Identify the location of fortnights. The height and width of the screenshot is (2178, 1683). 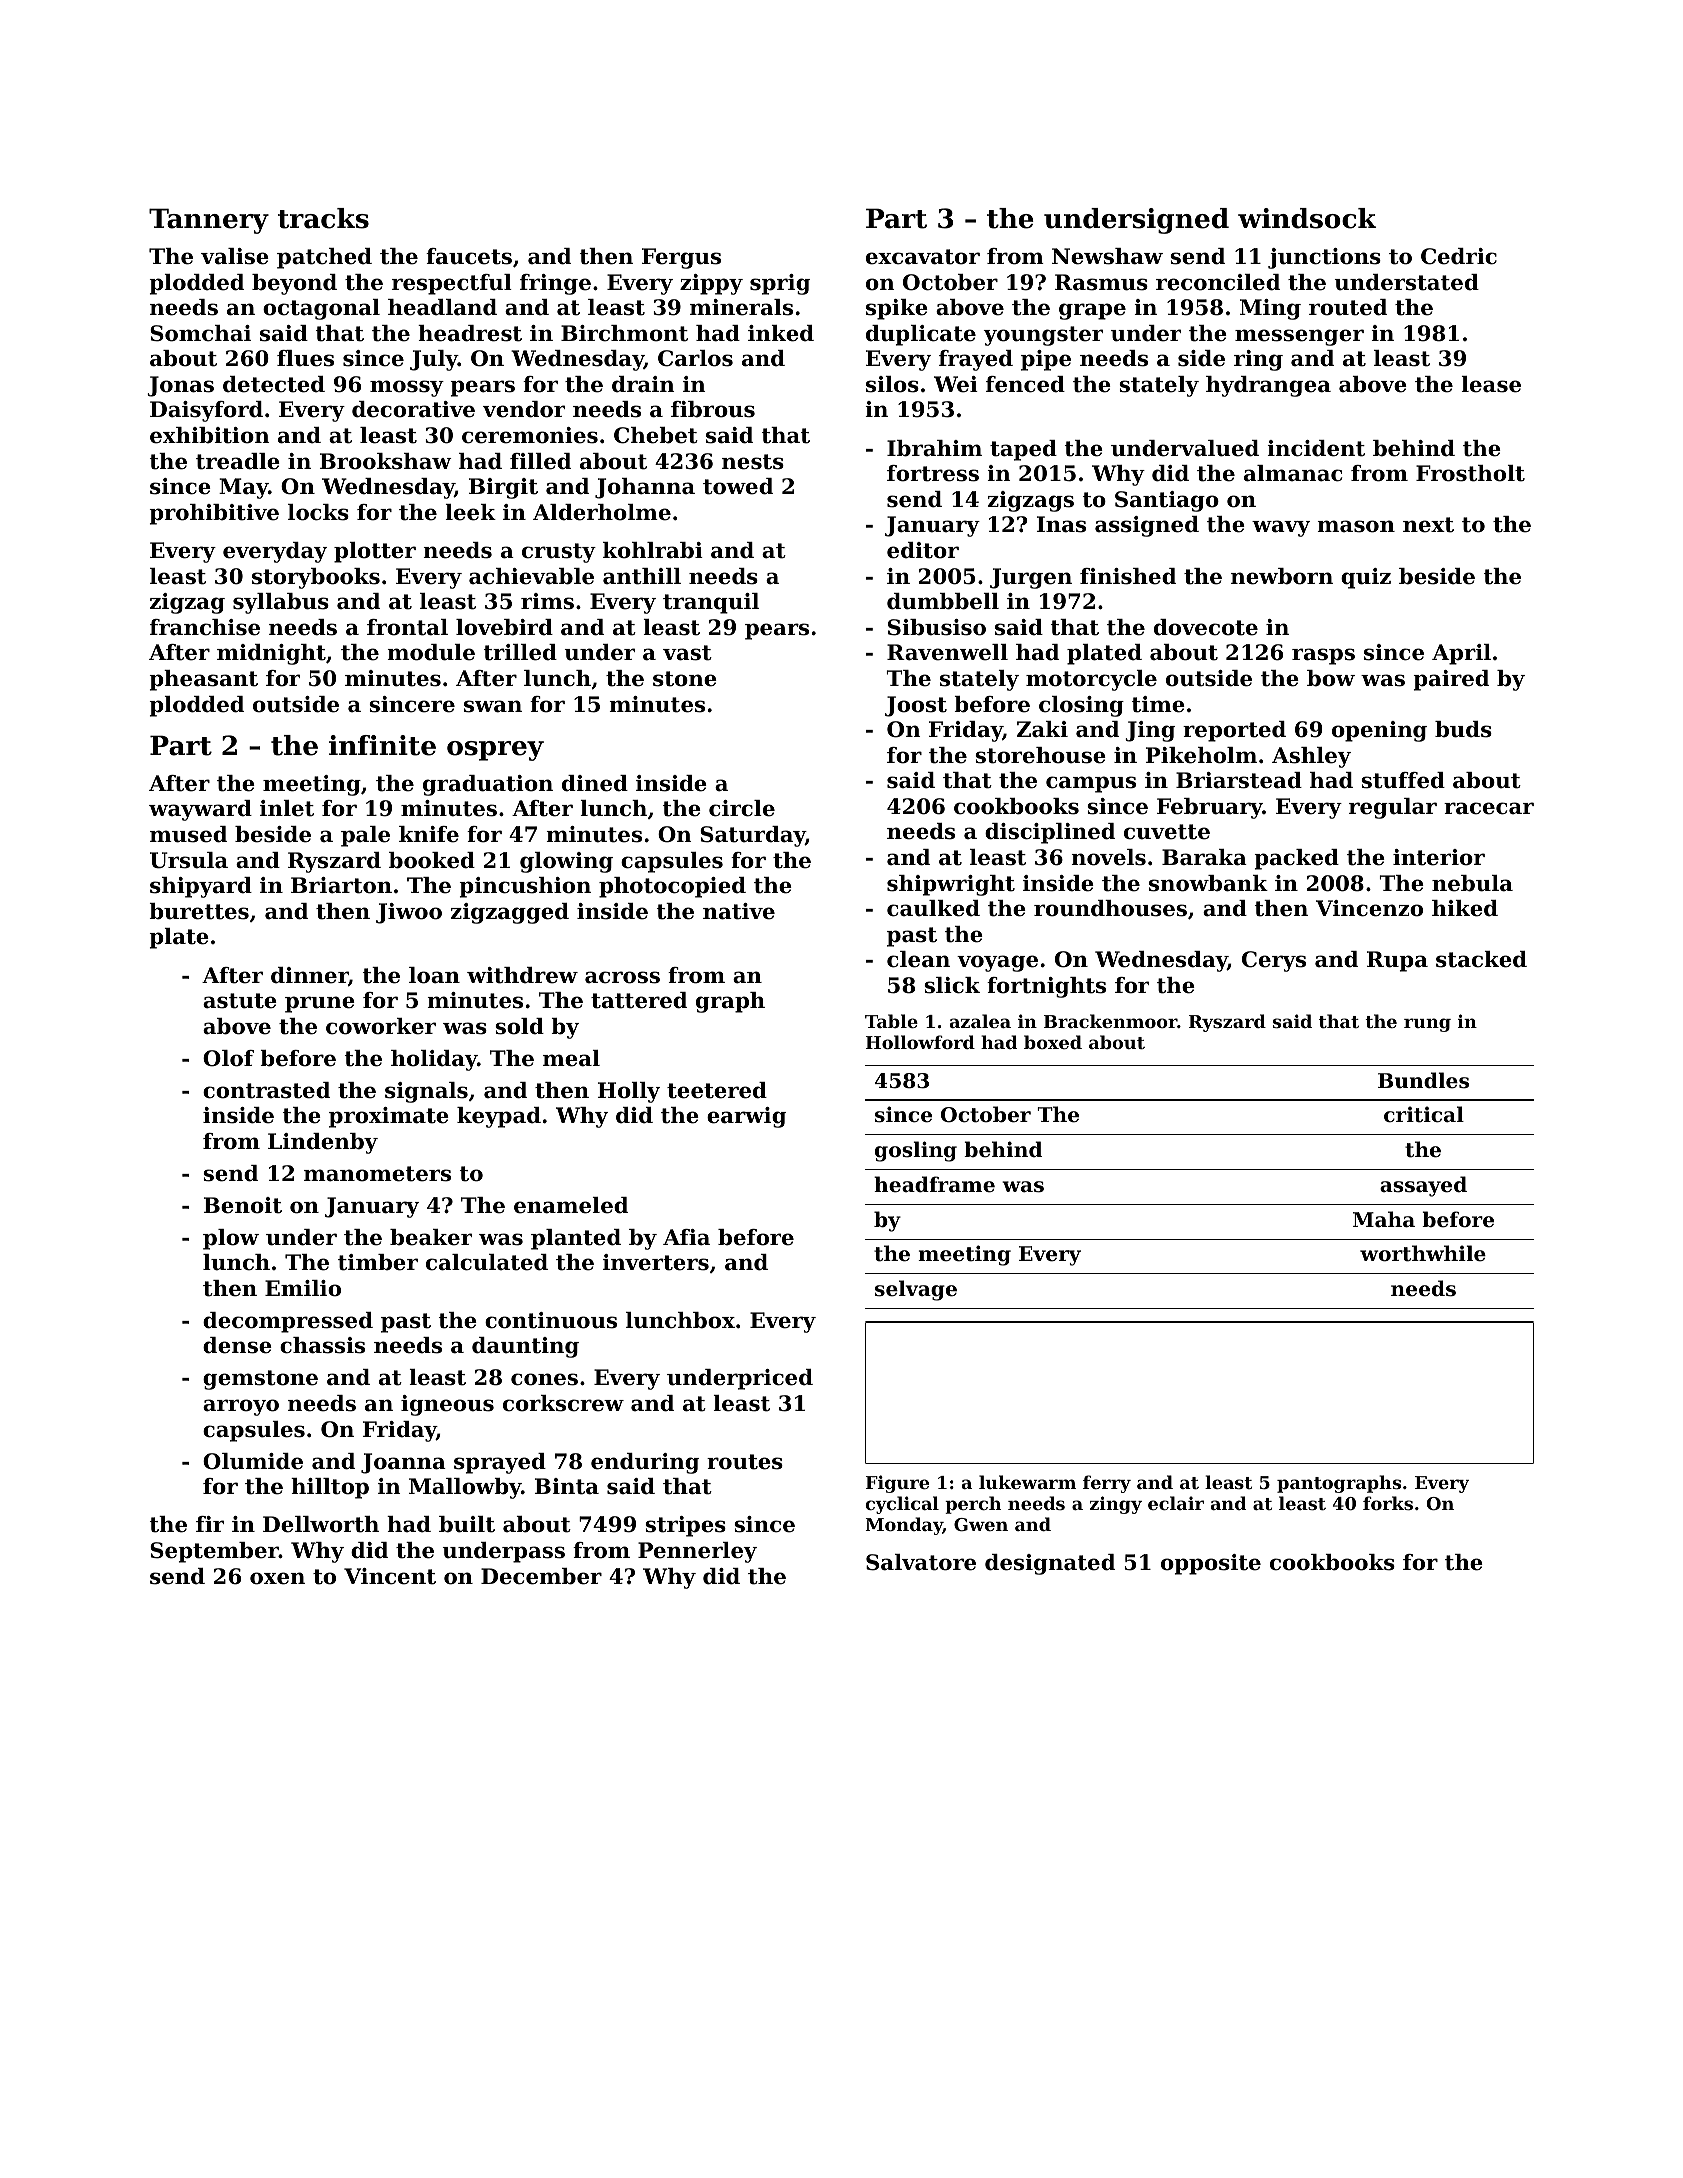
(1046, 987).
